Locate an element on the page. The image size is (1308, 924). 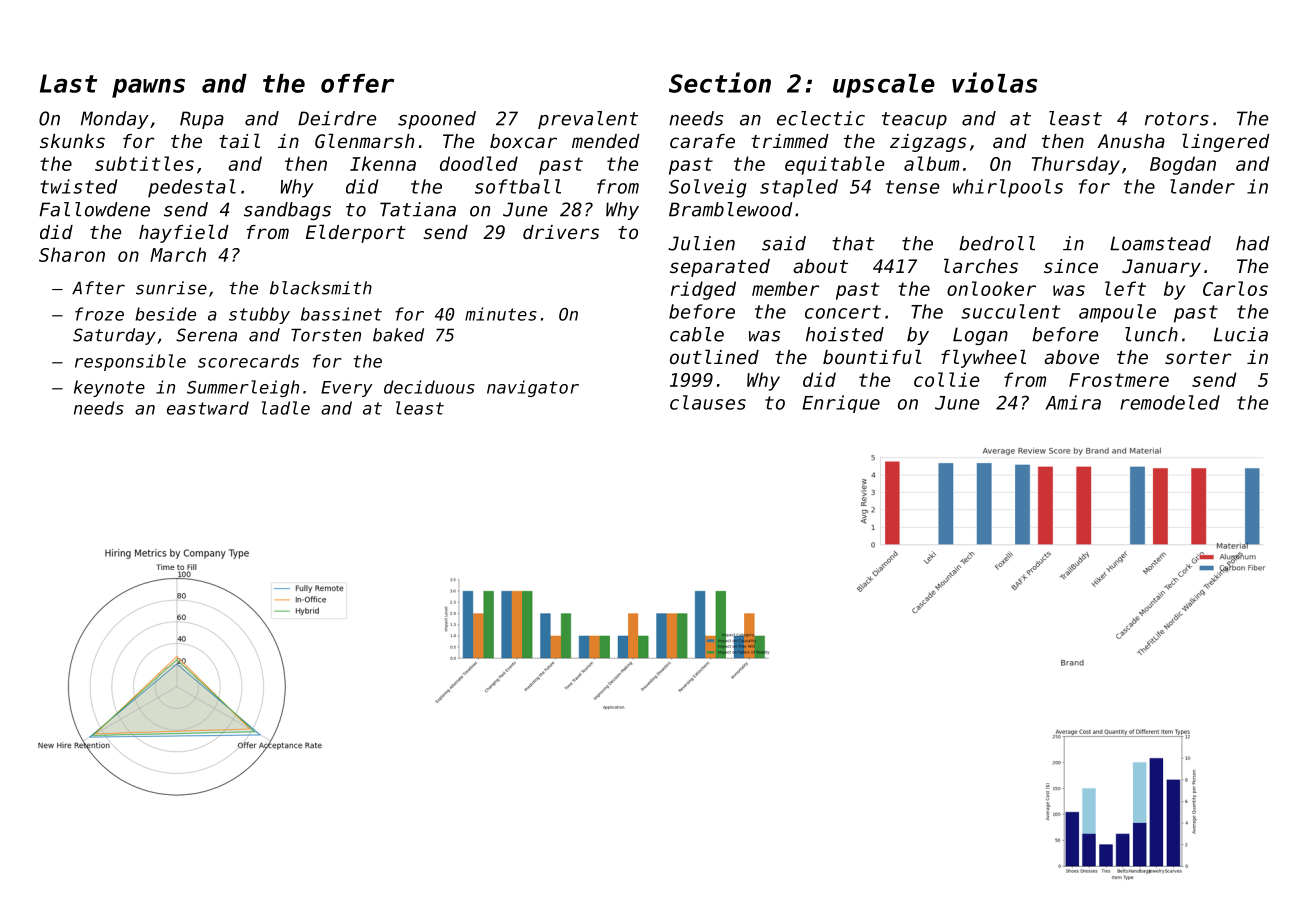
clauses is located at coordinates (708, 402).
